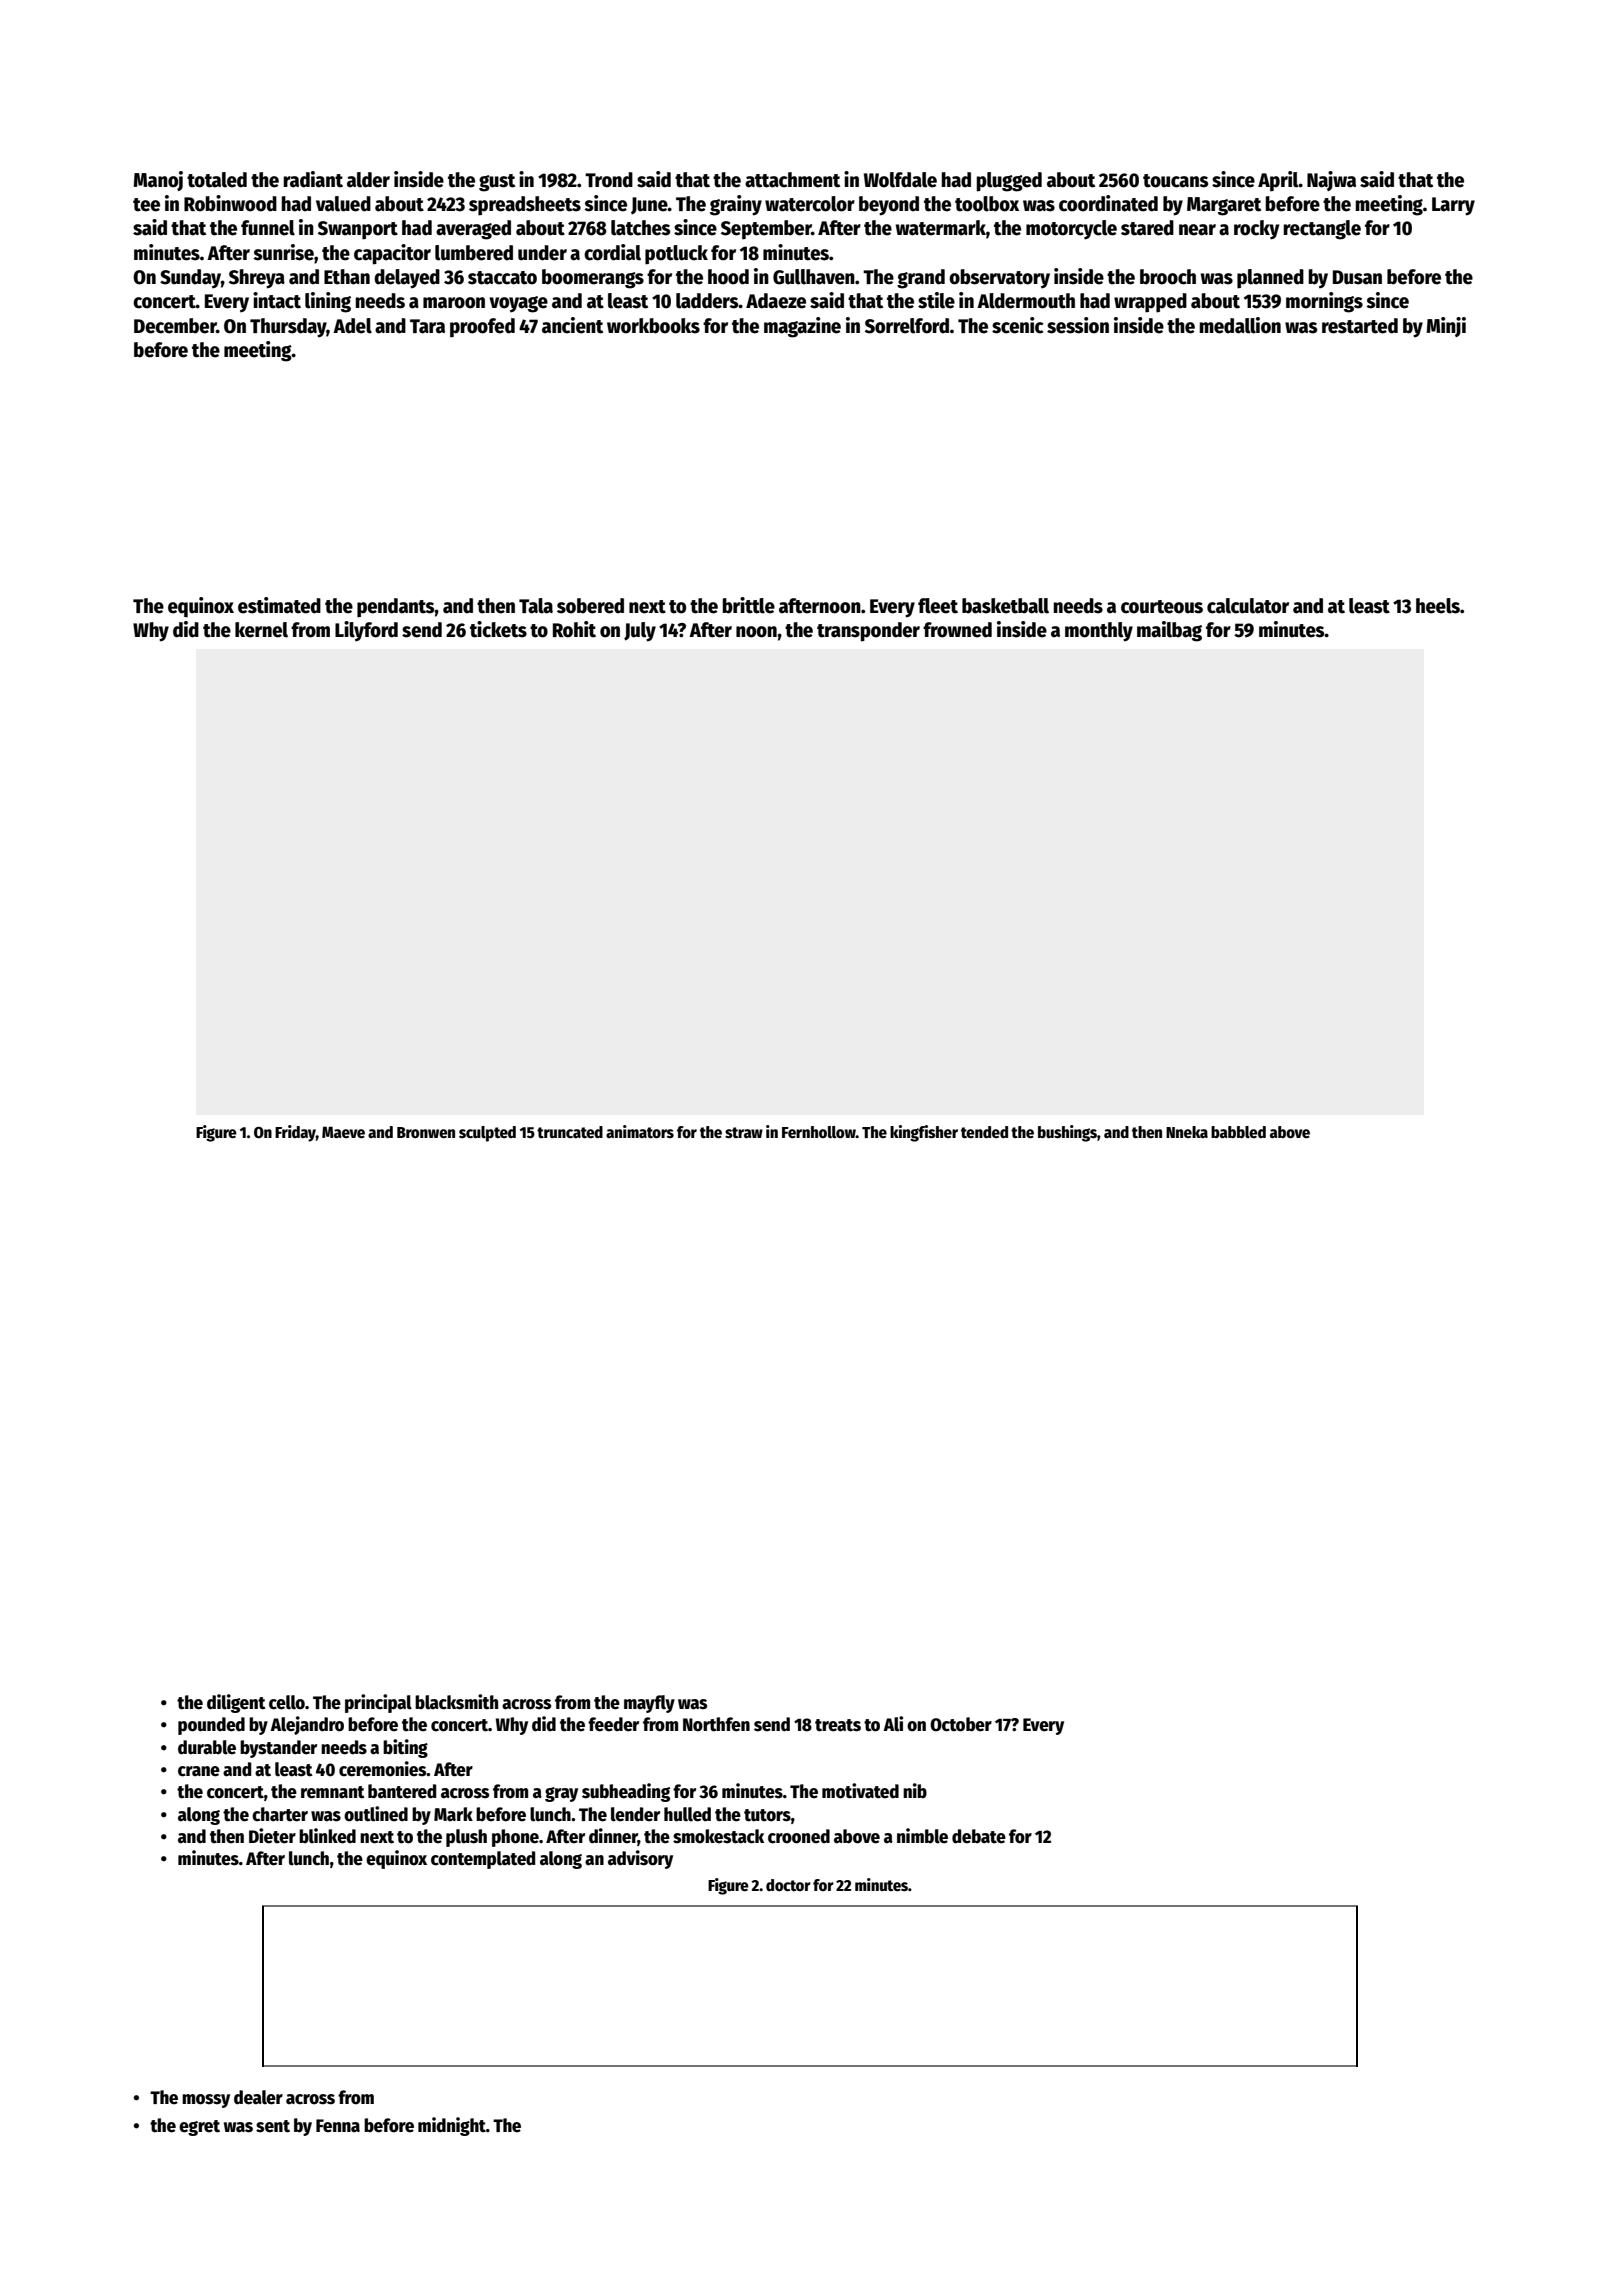 The height and width of the screenshot is (2292, 1620). What do you see at coordinates (236, 1703) in the screenshot?
I see `diligent` at bounding box center [236, 1703].
